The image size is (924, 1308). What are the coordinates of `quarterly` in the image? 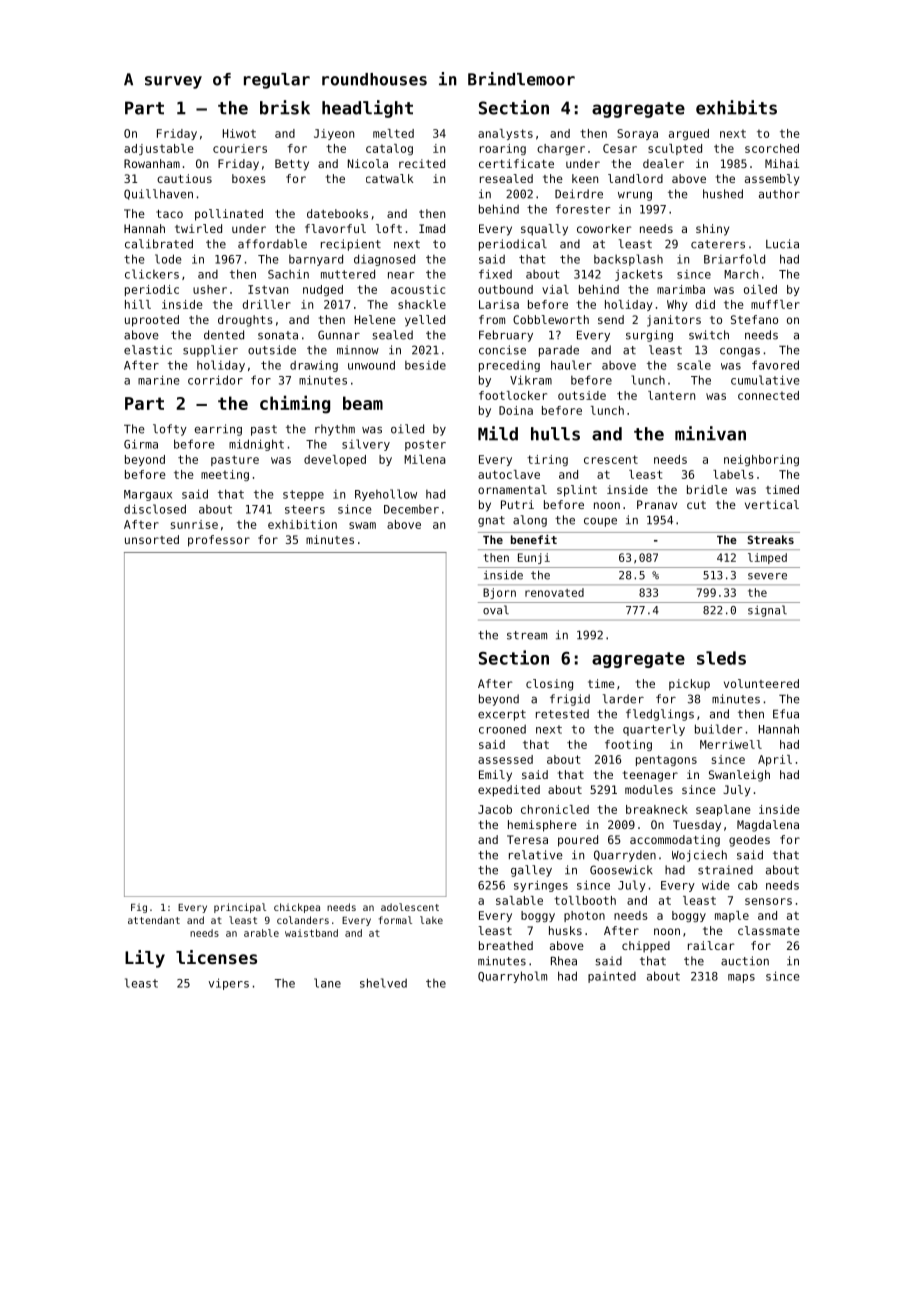 It's located at (654, 730).
